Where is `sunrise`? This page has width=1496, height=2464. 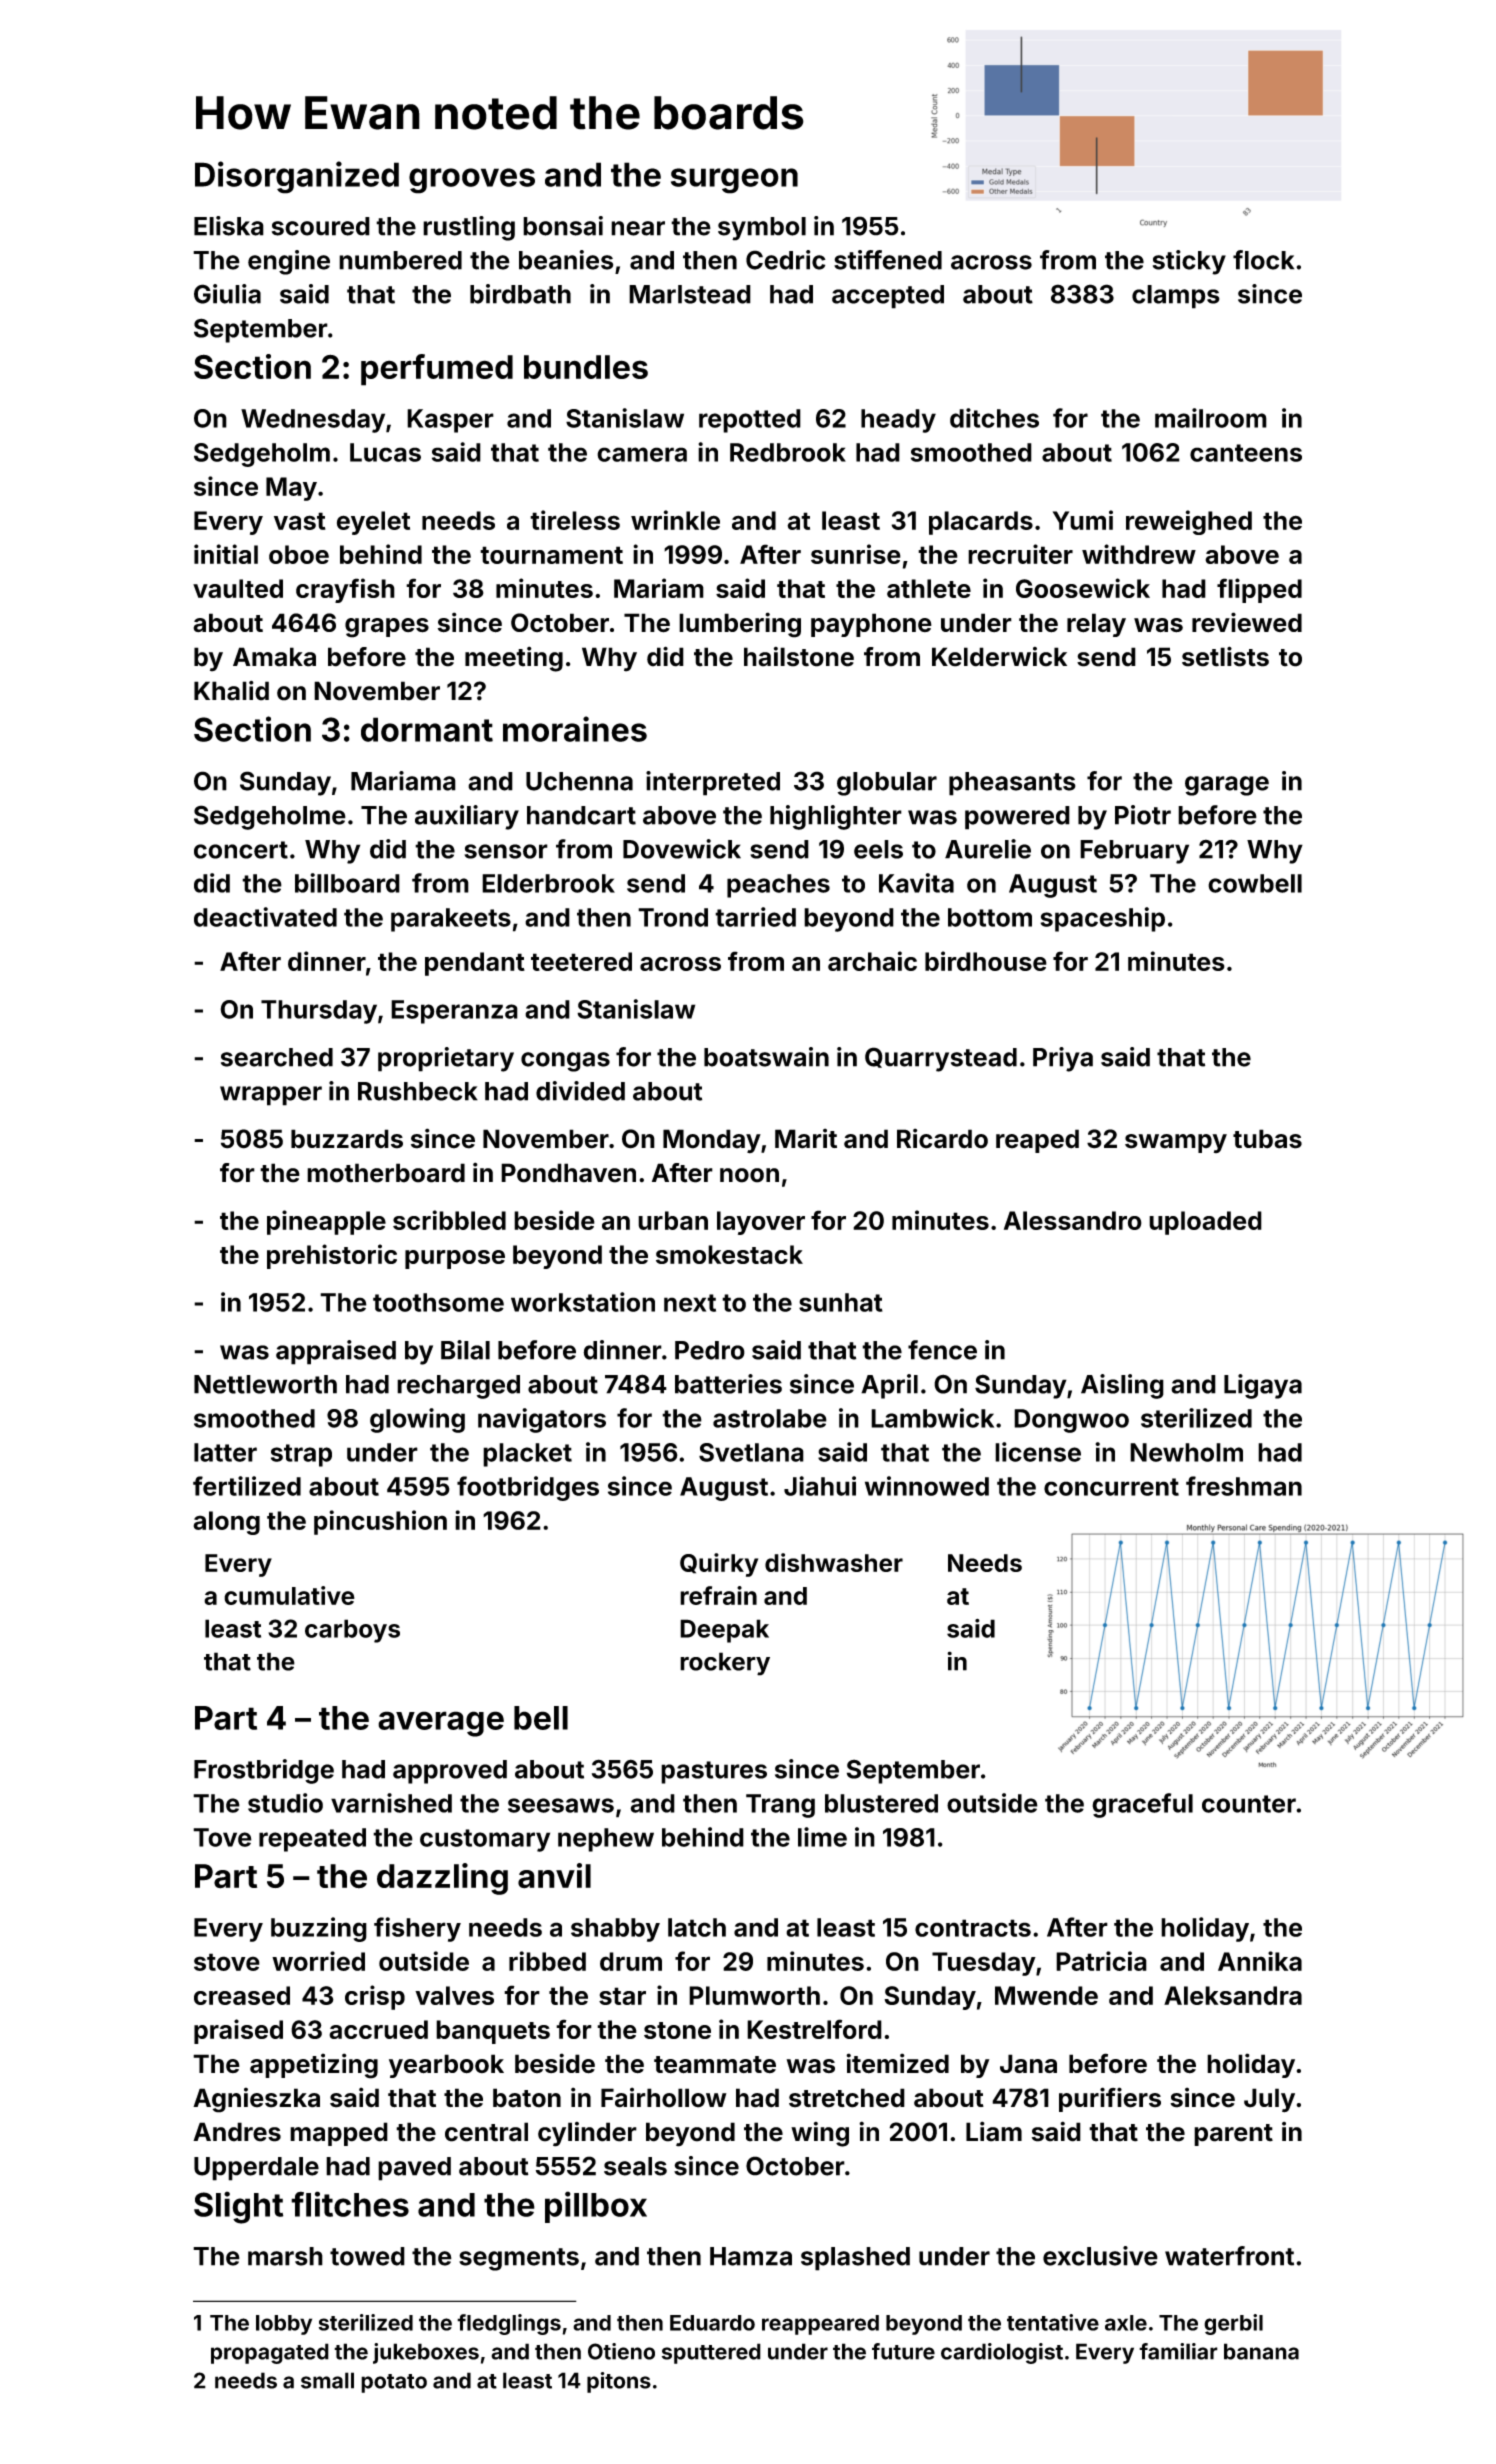
sunrise is located at coordinates (856, 554).
